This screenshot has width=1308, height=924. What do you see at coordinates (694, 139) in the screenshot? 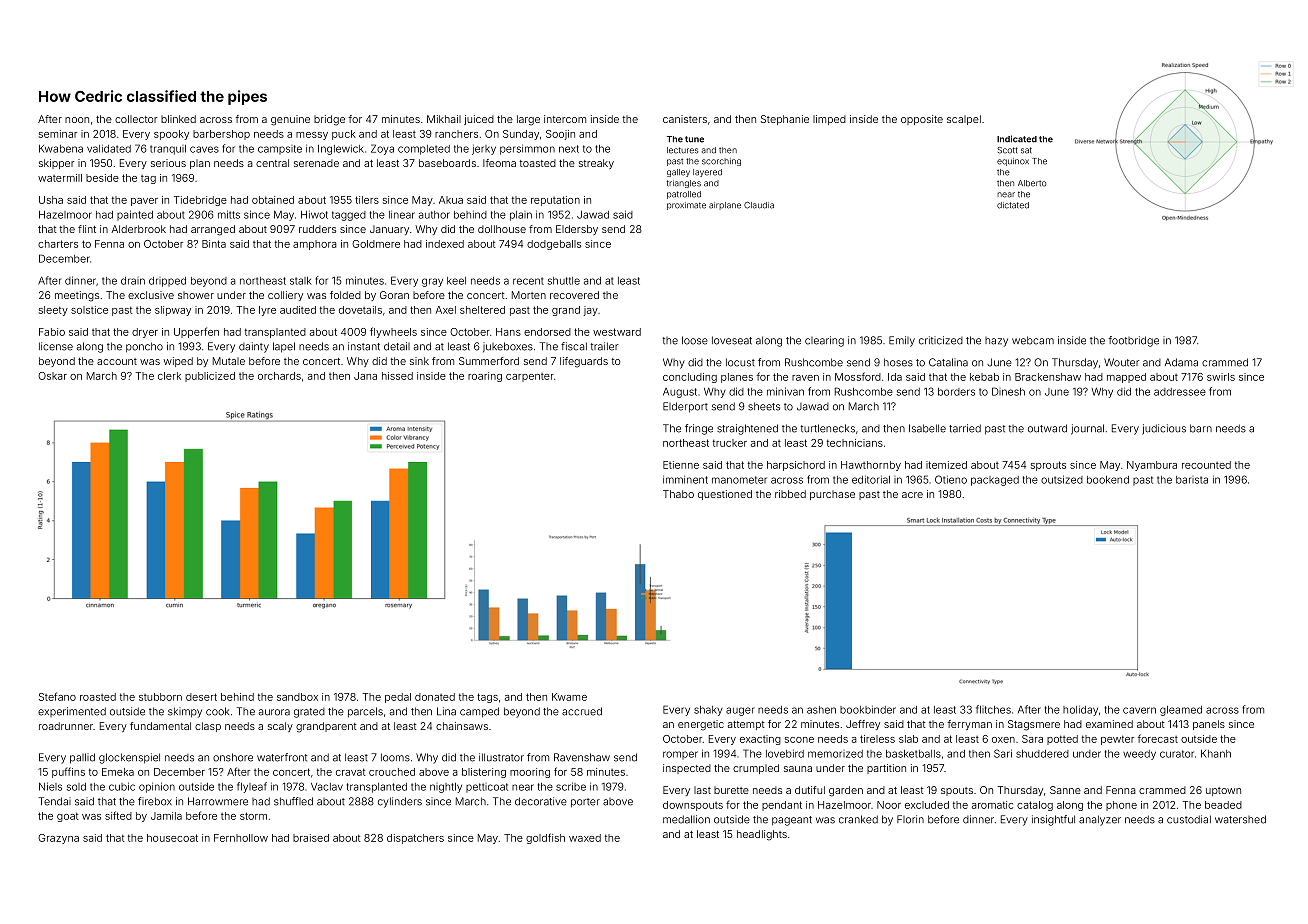
I see `tune` at bounding box center [694, 139].
